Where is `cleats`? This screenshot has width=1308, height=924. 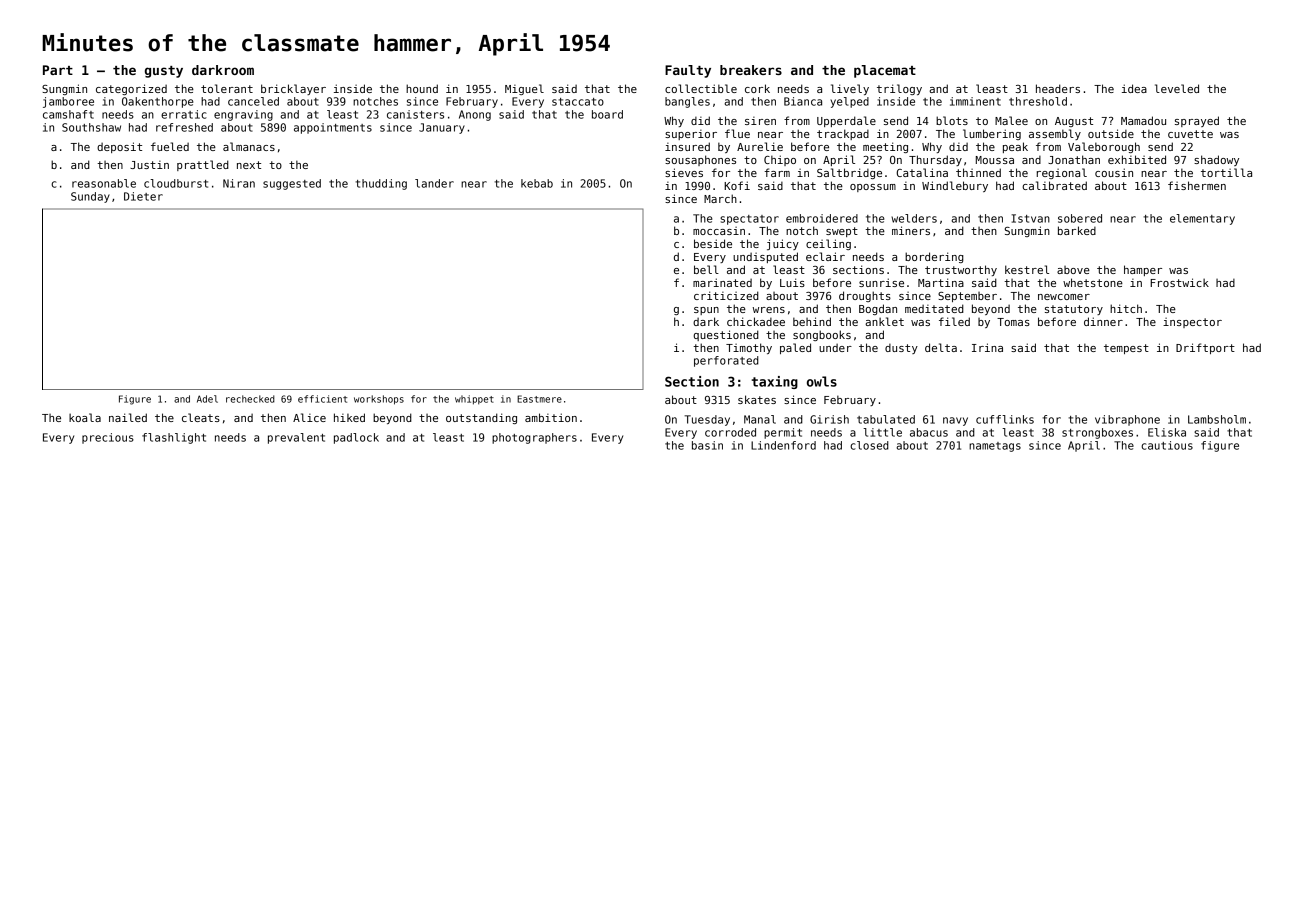
cleats is located at coordinates (201, 417).
